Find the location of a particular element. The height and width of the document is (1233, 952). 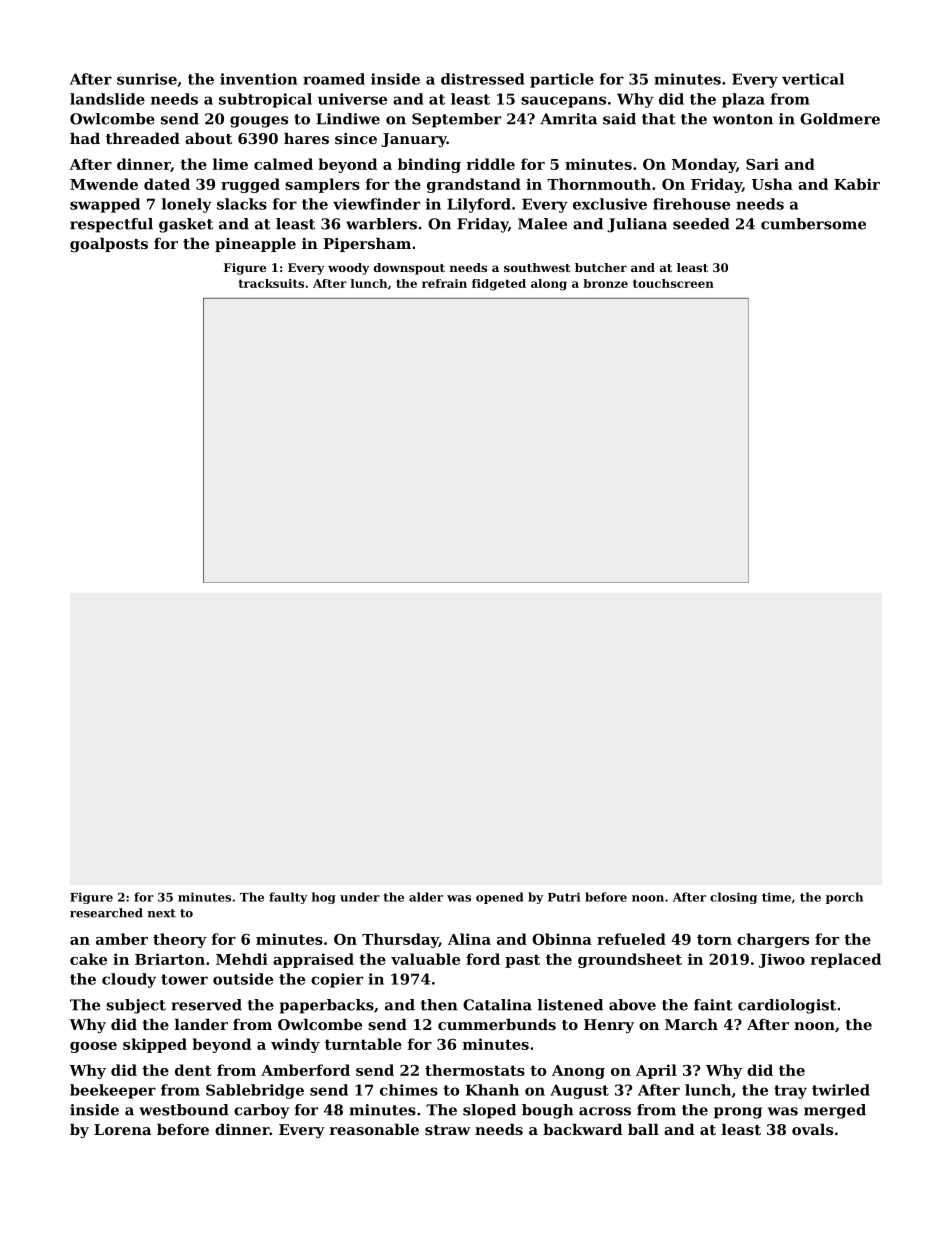

woody is located at coordinates (348, 269).
